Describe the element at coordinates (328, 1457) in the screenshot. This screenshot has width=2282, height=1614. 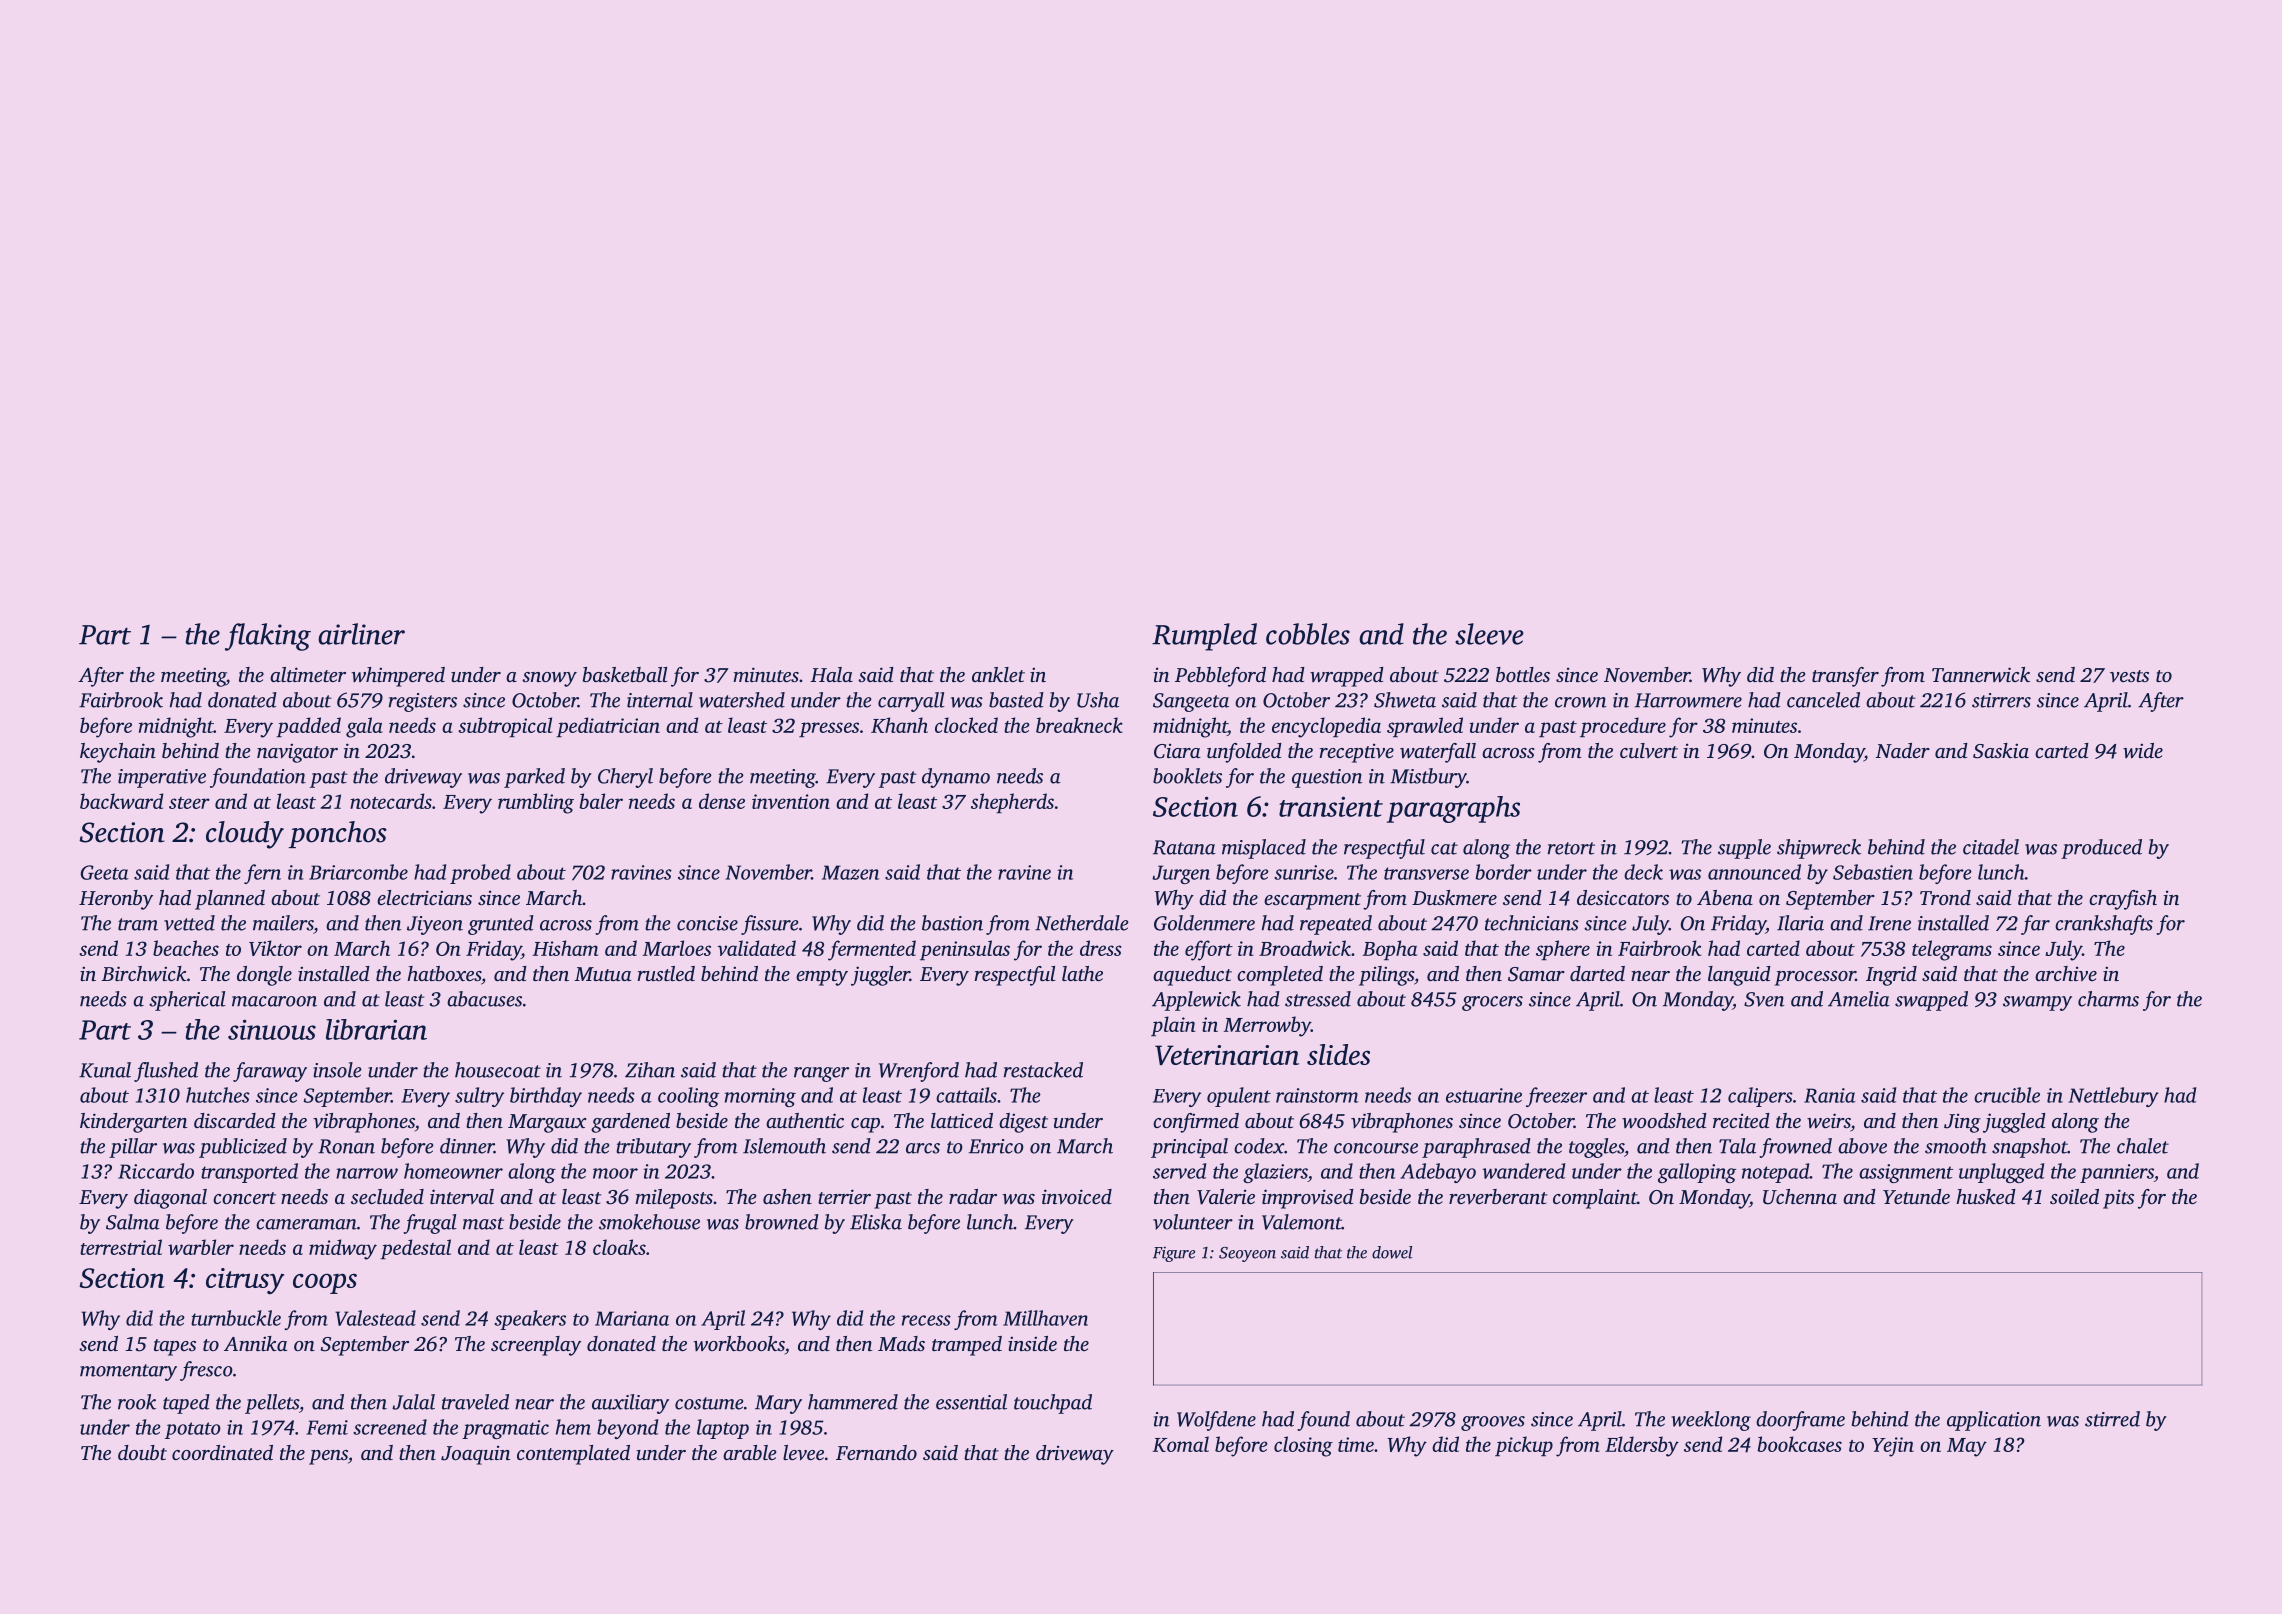
I see `pens` at that location.
